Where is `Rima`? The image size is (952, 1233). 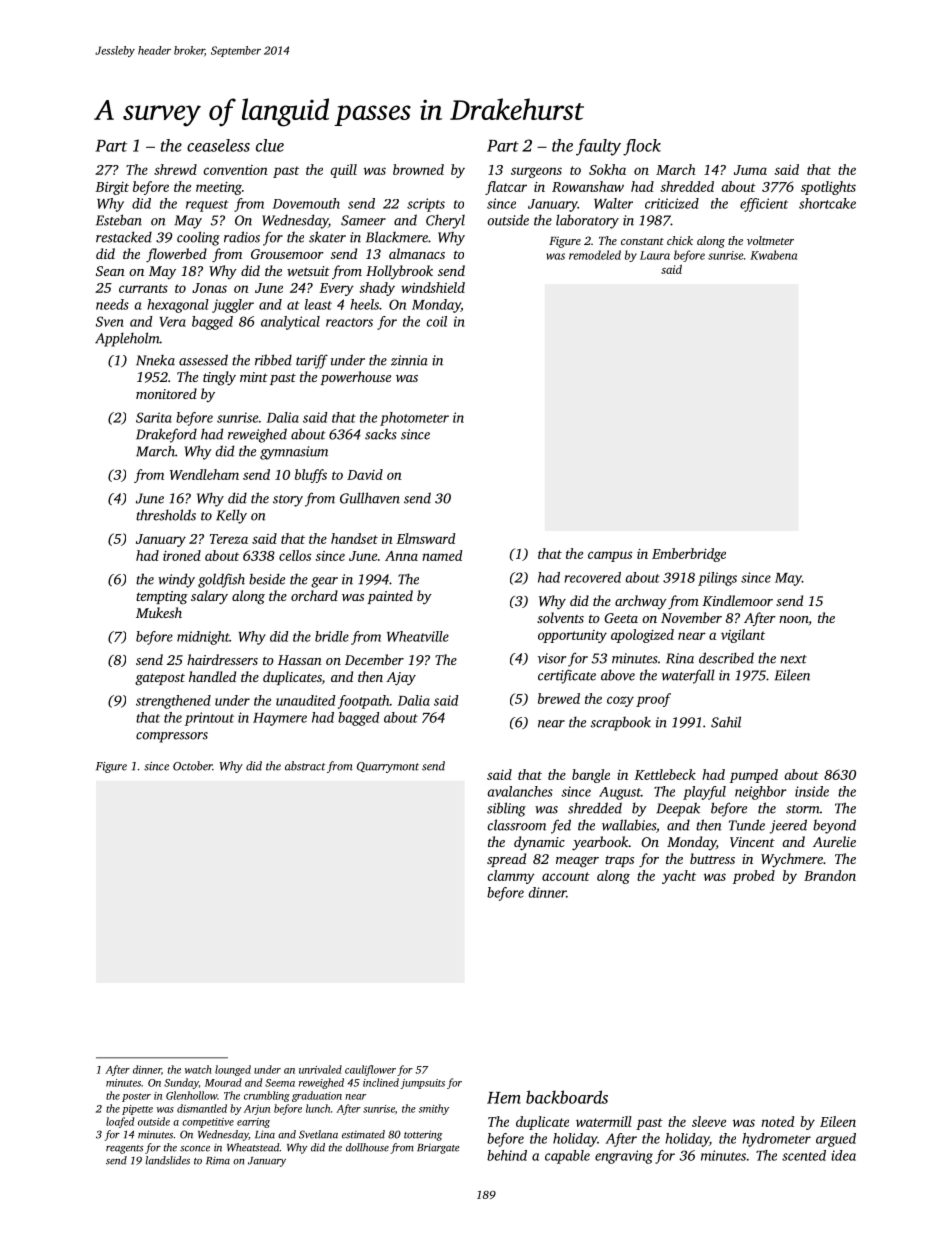
Rima is located at coordinates (218, 1161).
